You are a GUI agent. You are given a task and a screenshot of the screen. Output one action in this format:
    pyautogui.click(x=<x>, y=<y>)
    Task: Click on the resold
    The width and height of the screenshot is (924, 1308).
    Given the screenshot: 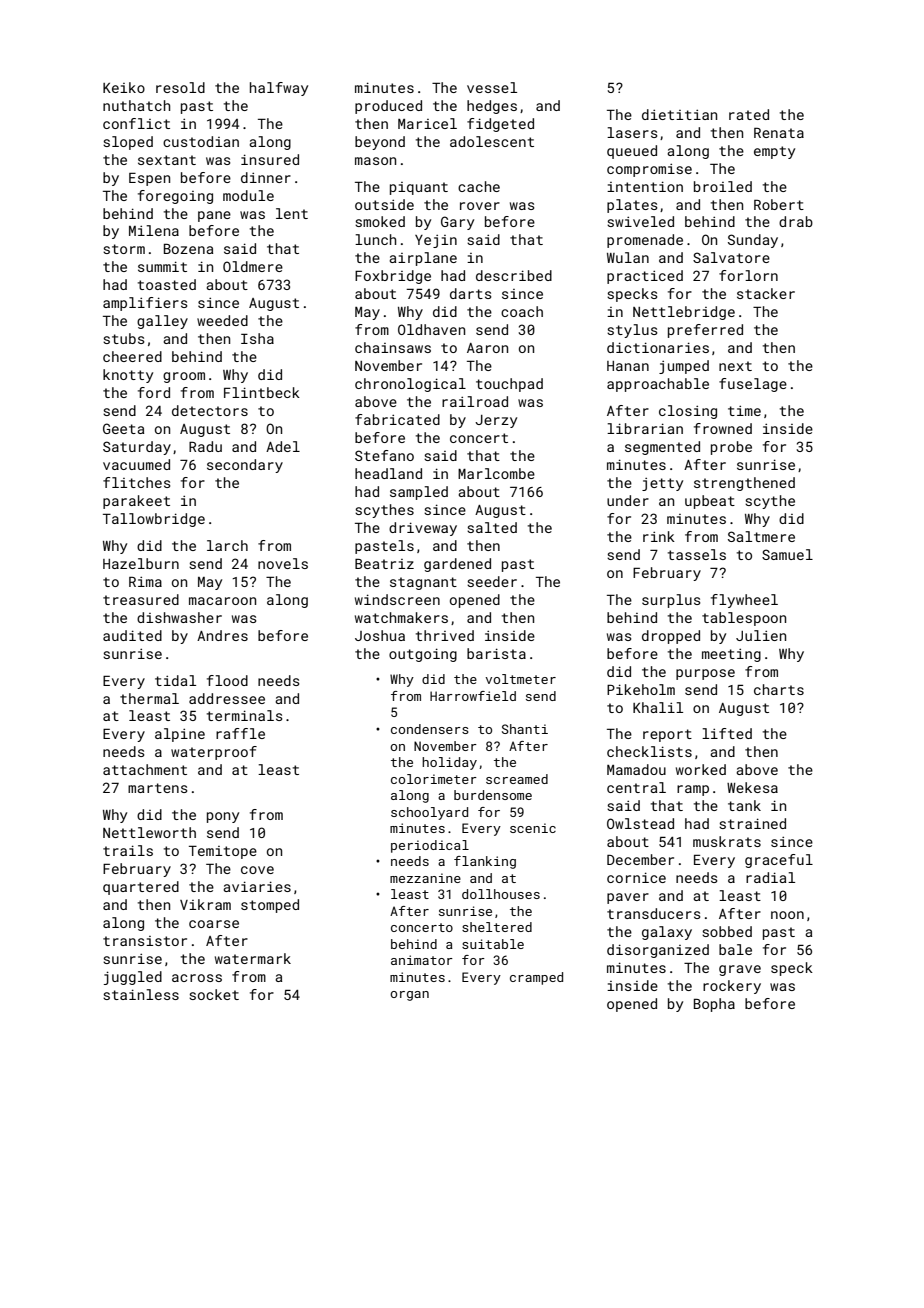 What is the action you would take?
    pyautogui.click(x=180, y=87)
